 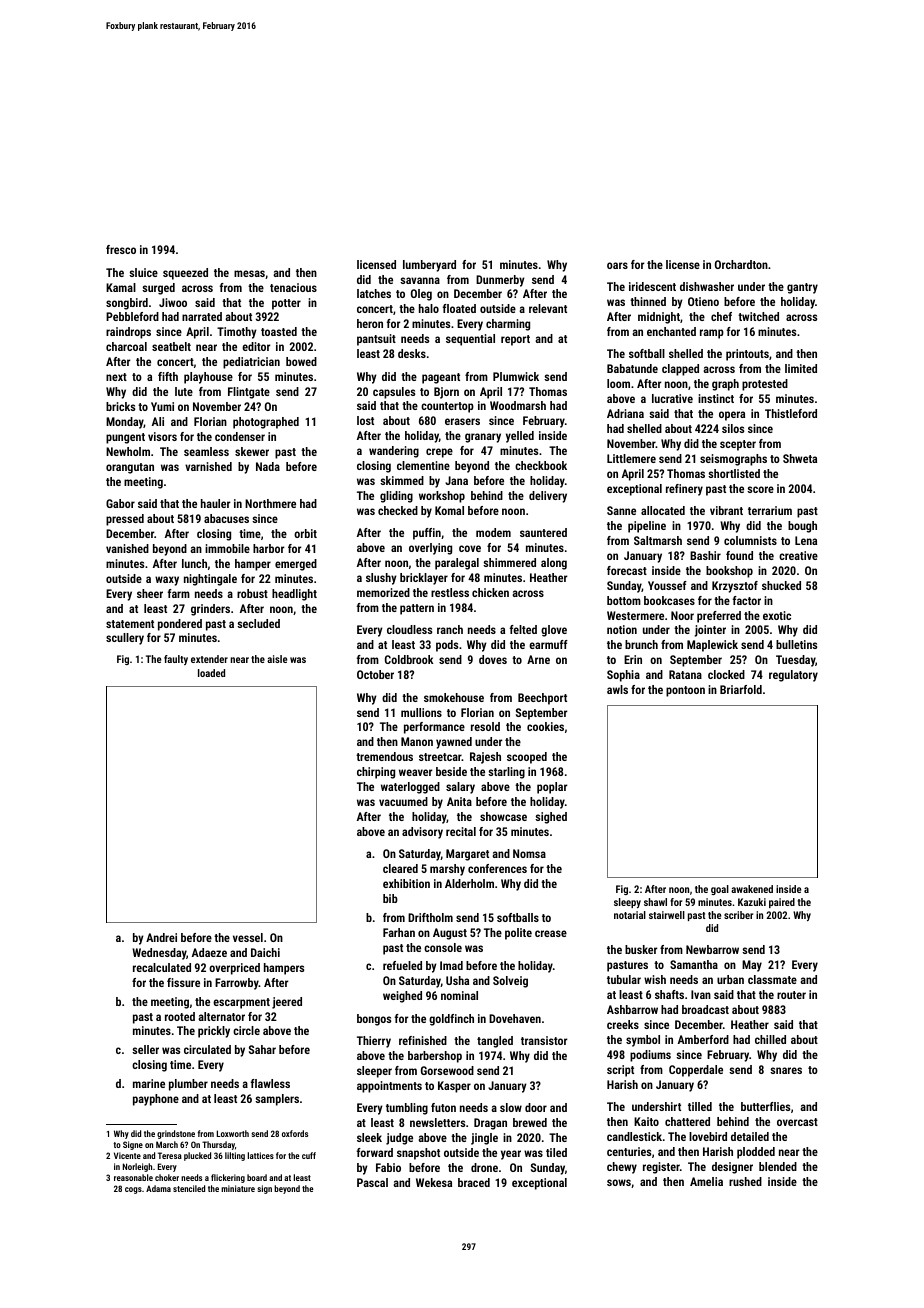 I want to click on bib, so click(x=390, y=898).
